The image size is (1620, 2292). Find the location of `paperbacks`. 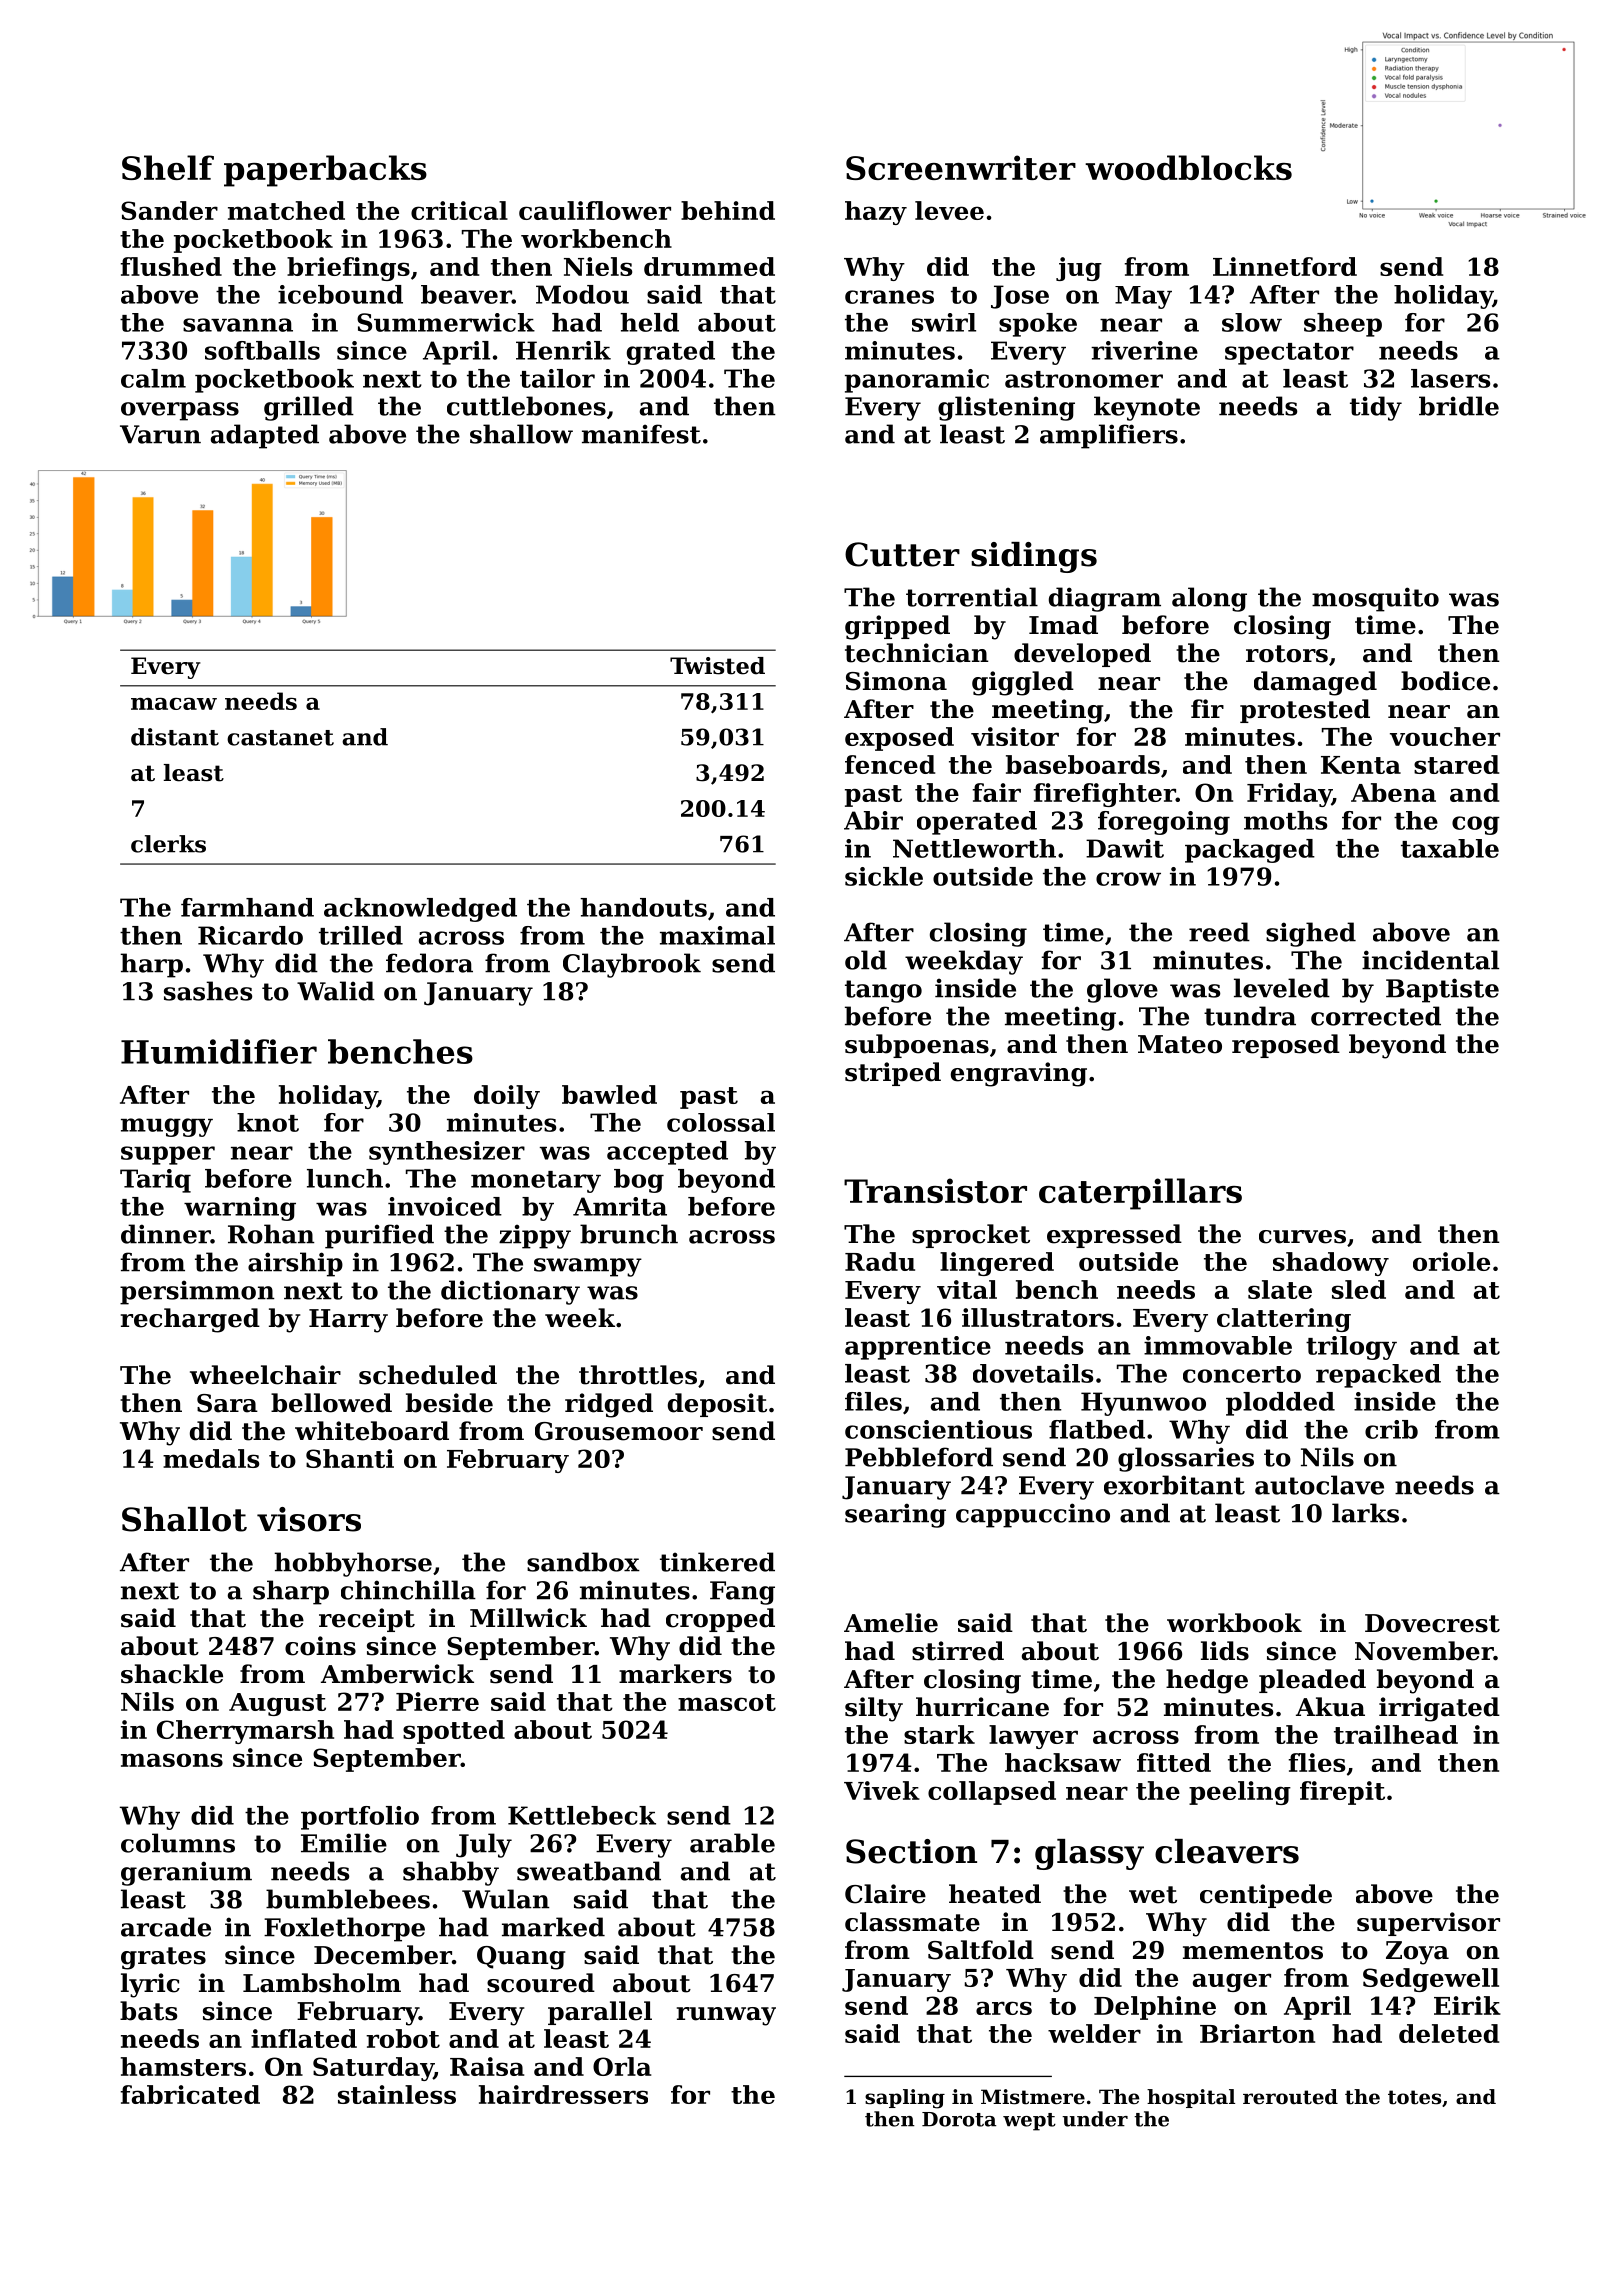

paperbacks is located at coordinates (325, 171).
